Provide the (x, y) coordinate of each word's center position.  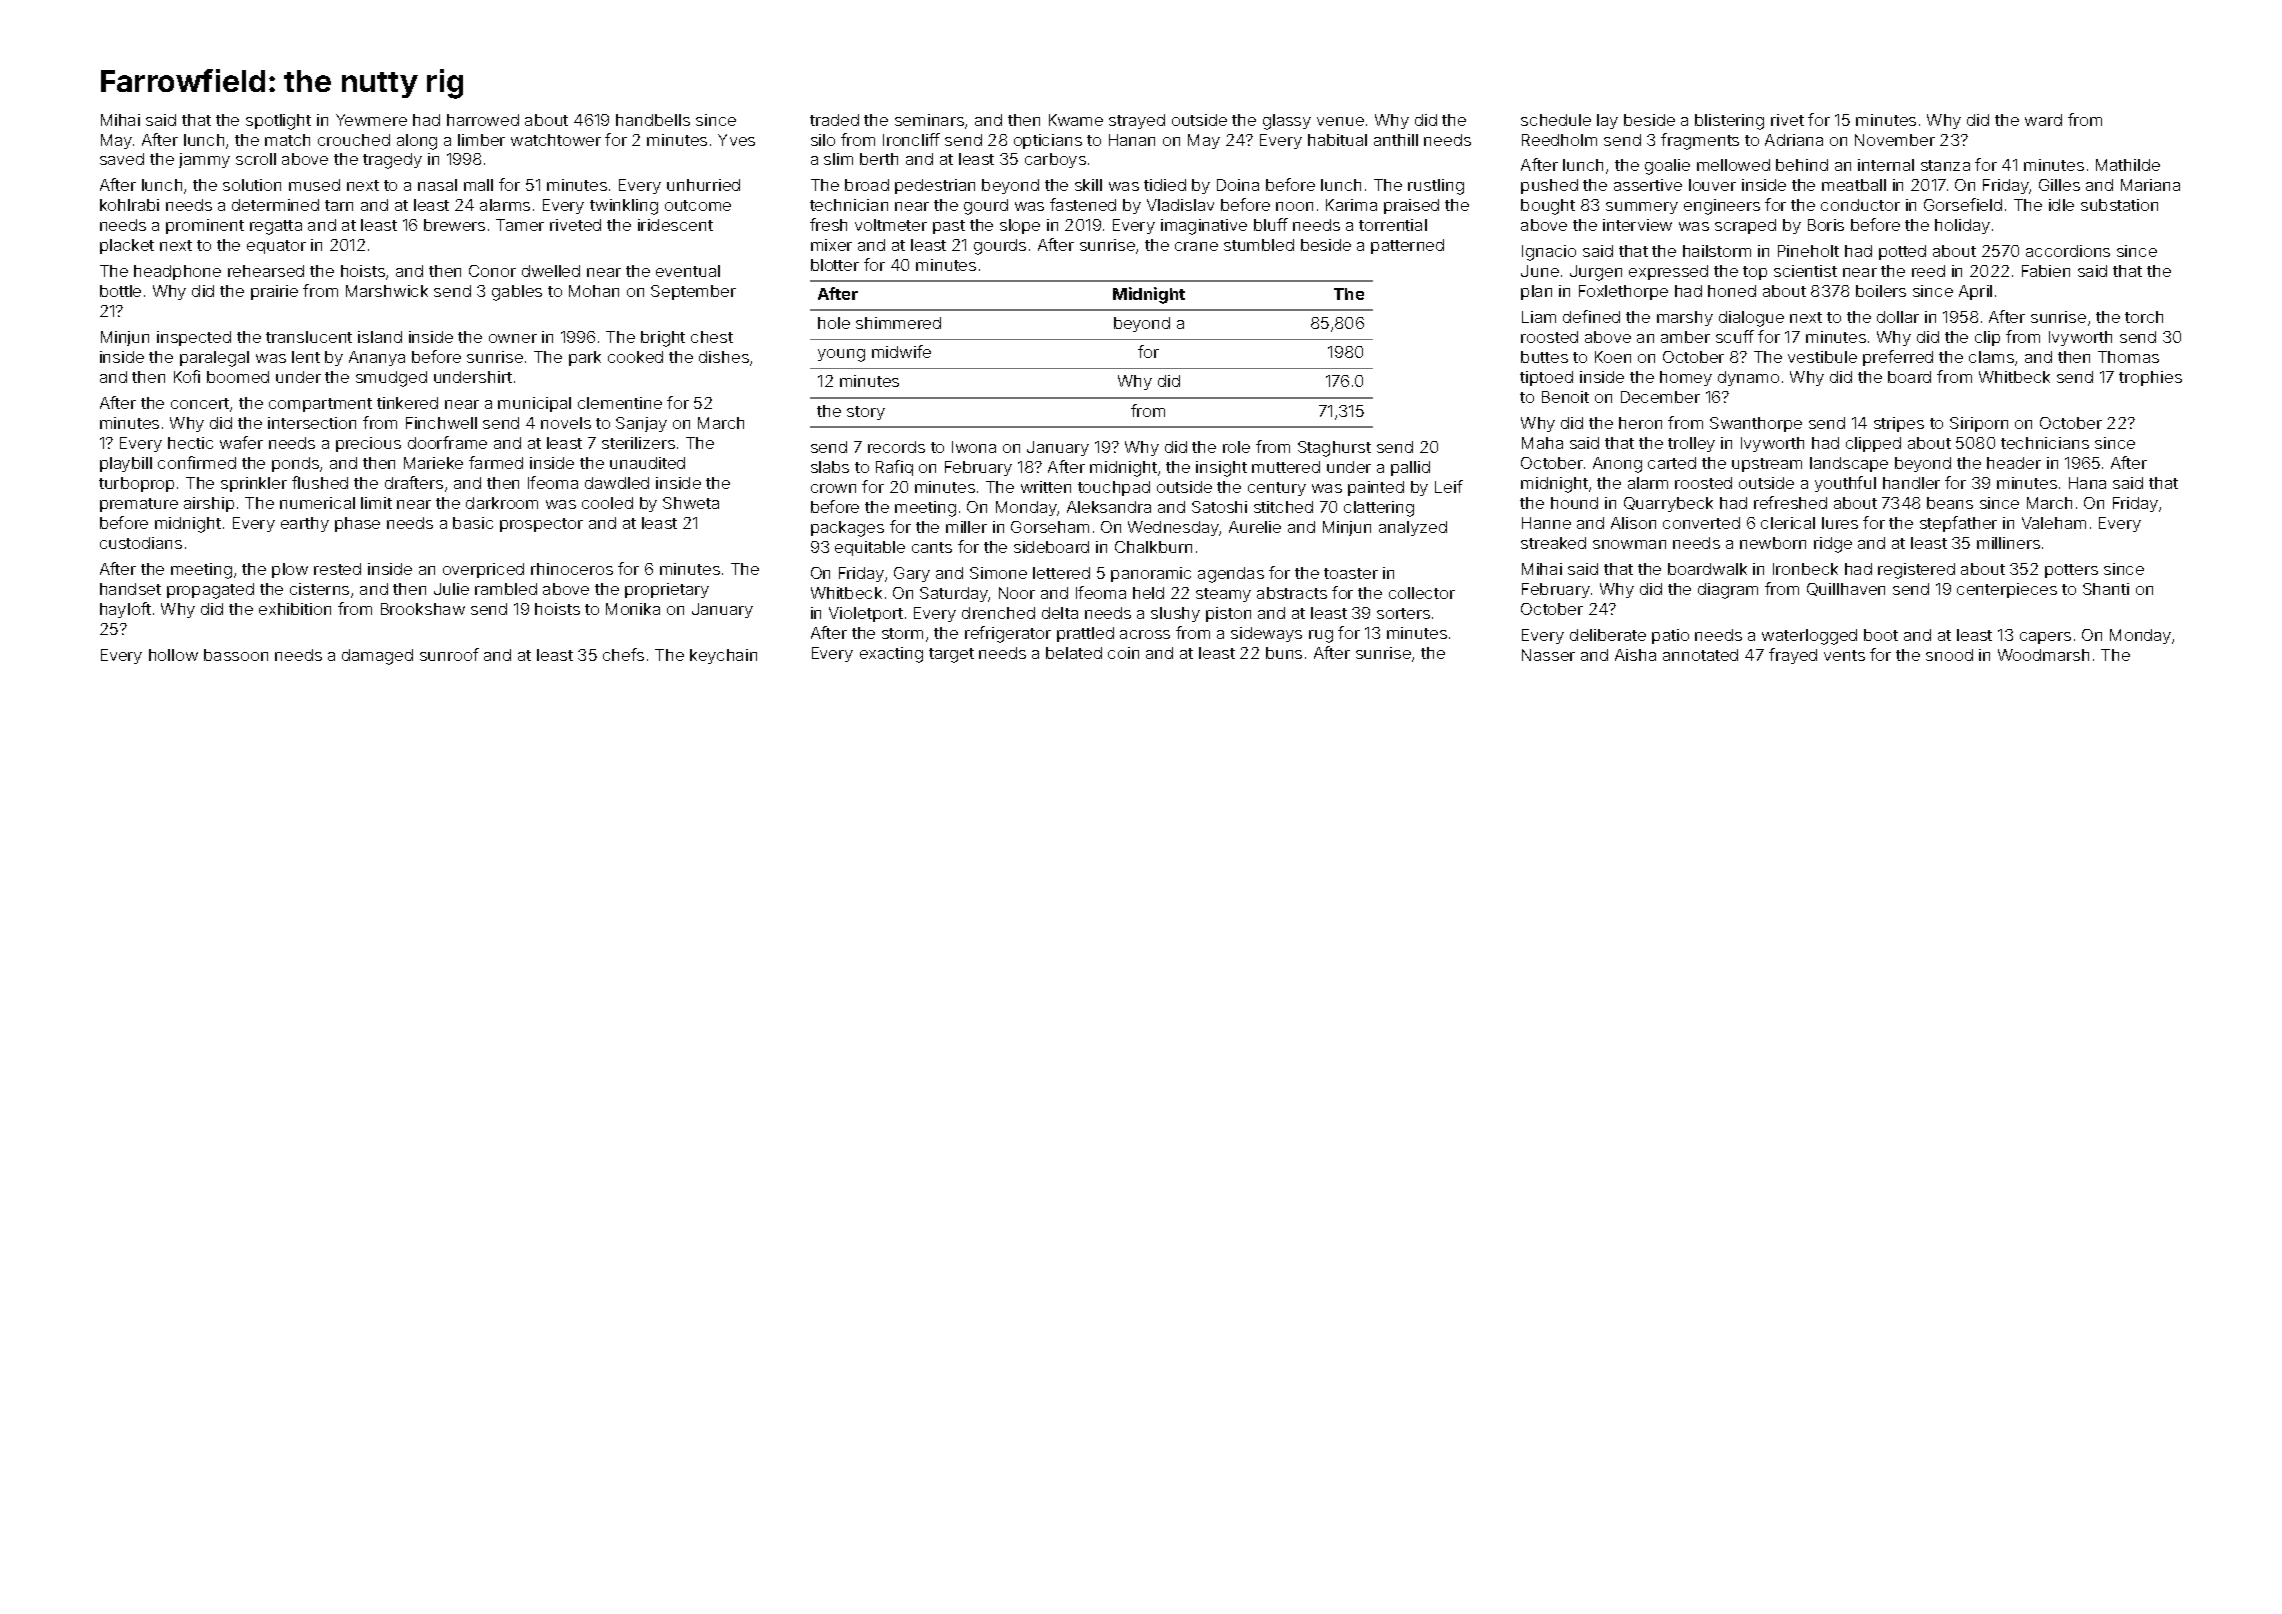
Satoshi (1219, 507)
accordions (2068, 251)
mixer (831, 245)
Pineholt (1808, 251)
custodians (141, 543)
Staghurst (1334, 449)
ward (2043, 120)
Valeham (2054, 523)
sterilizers (638, 443)
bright (663, 339)
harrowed (483, 120)
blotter (835, 265)
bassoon (236, 655)
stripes (1899, 424)
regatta (276, 227)
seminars (929, 120)
